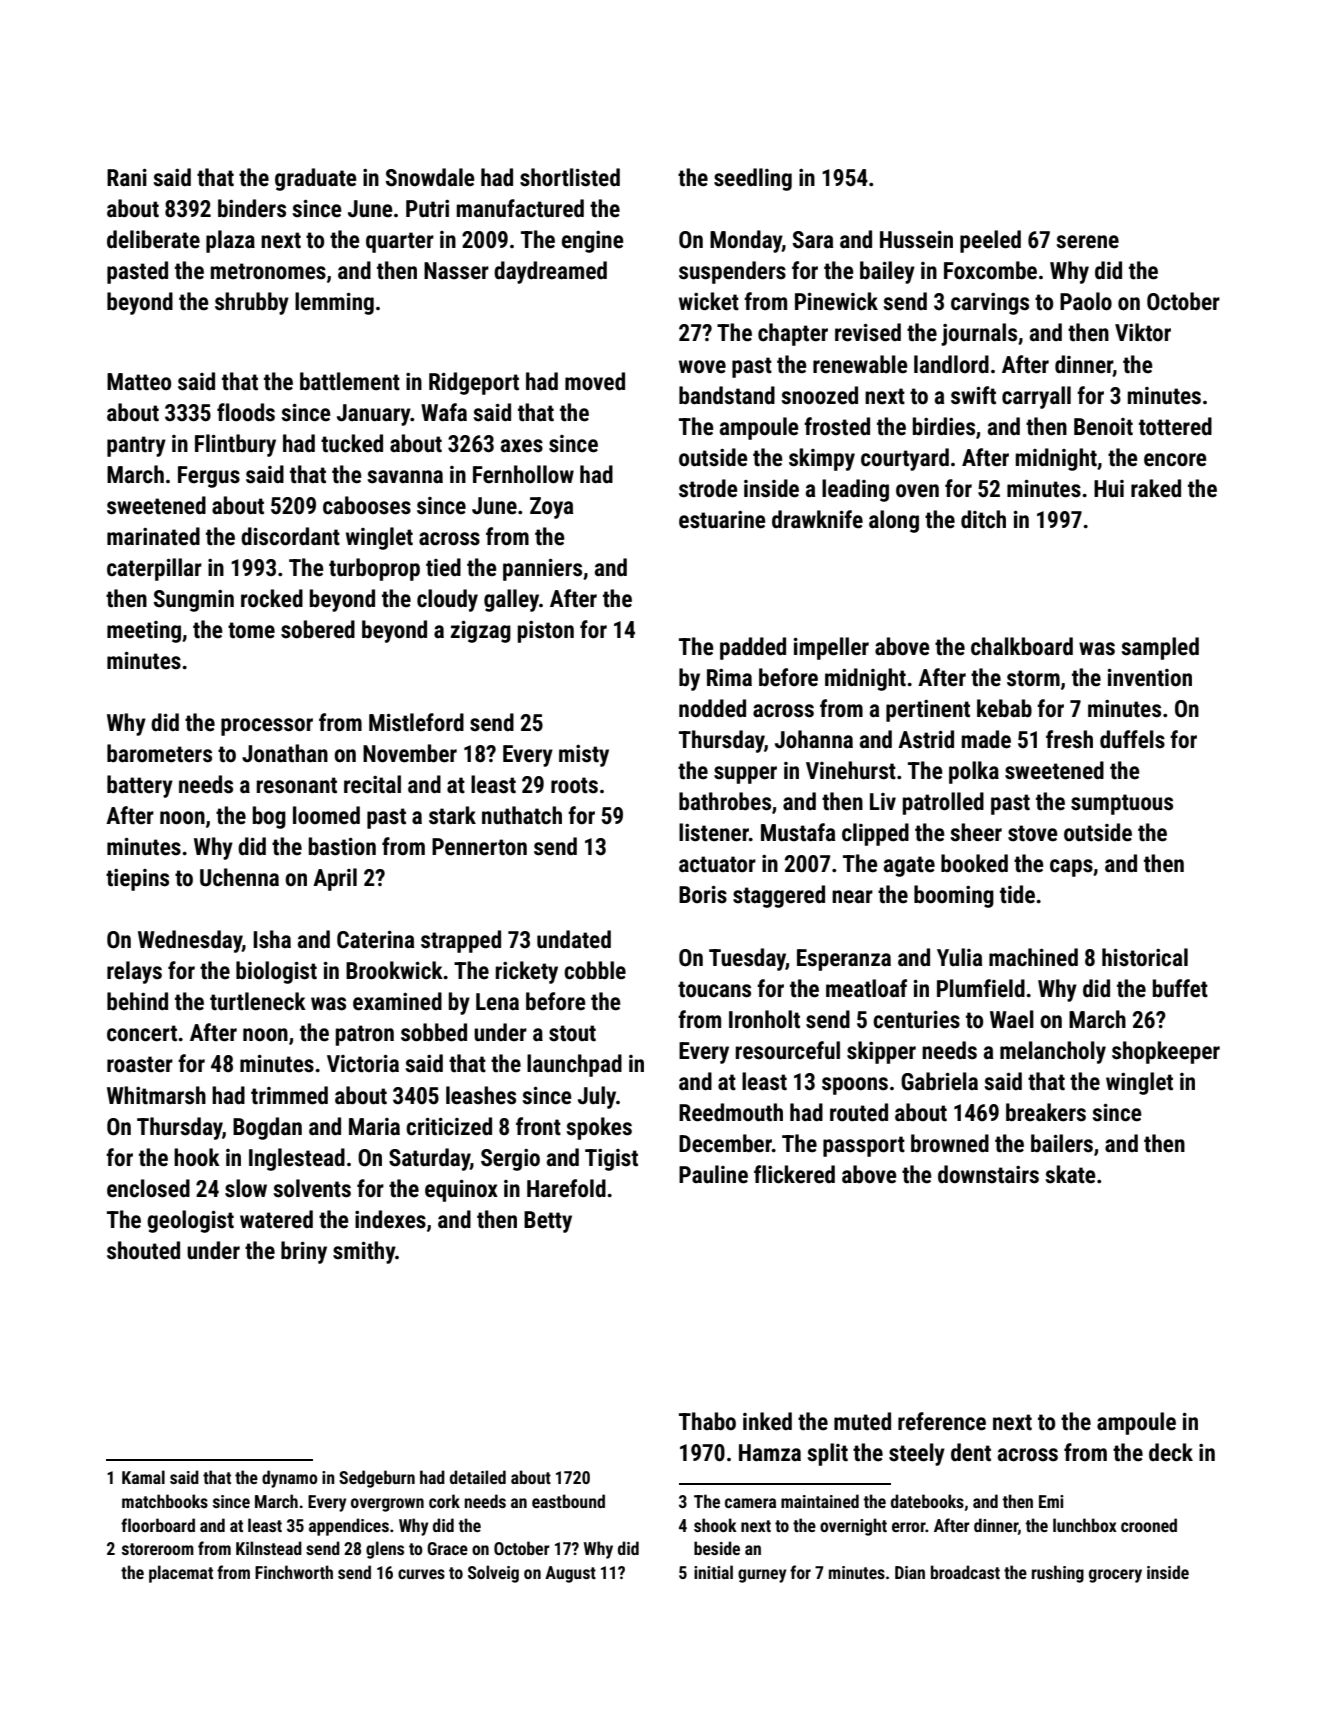  What do you see at coordinates (1145, 957) in the page?
I see `historical` at bounding box center [1145, 957].
